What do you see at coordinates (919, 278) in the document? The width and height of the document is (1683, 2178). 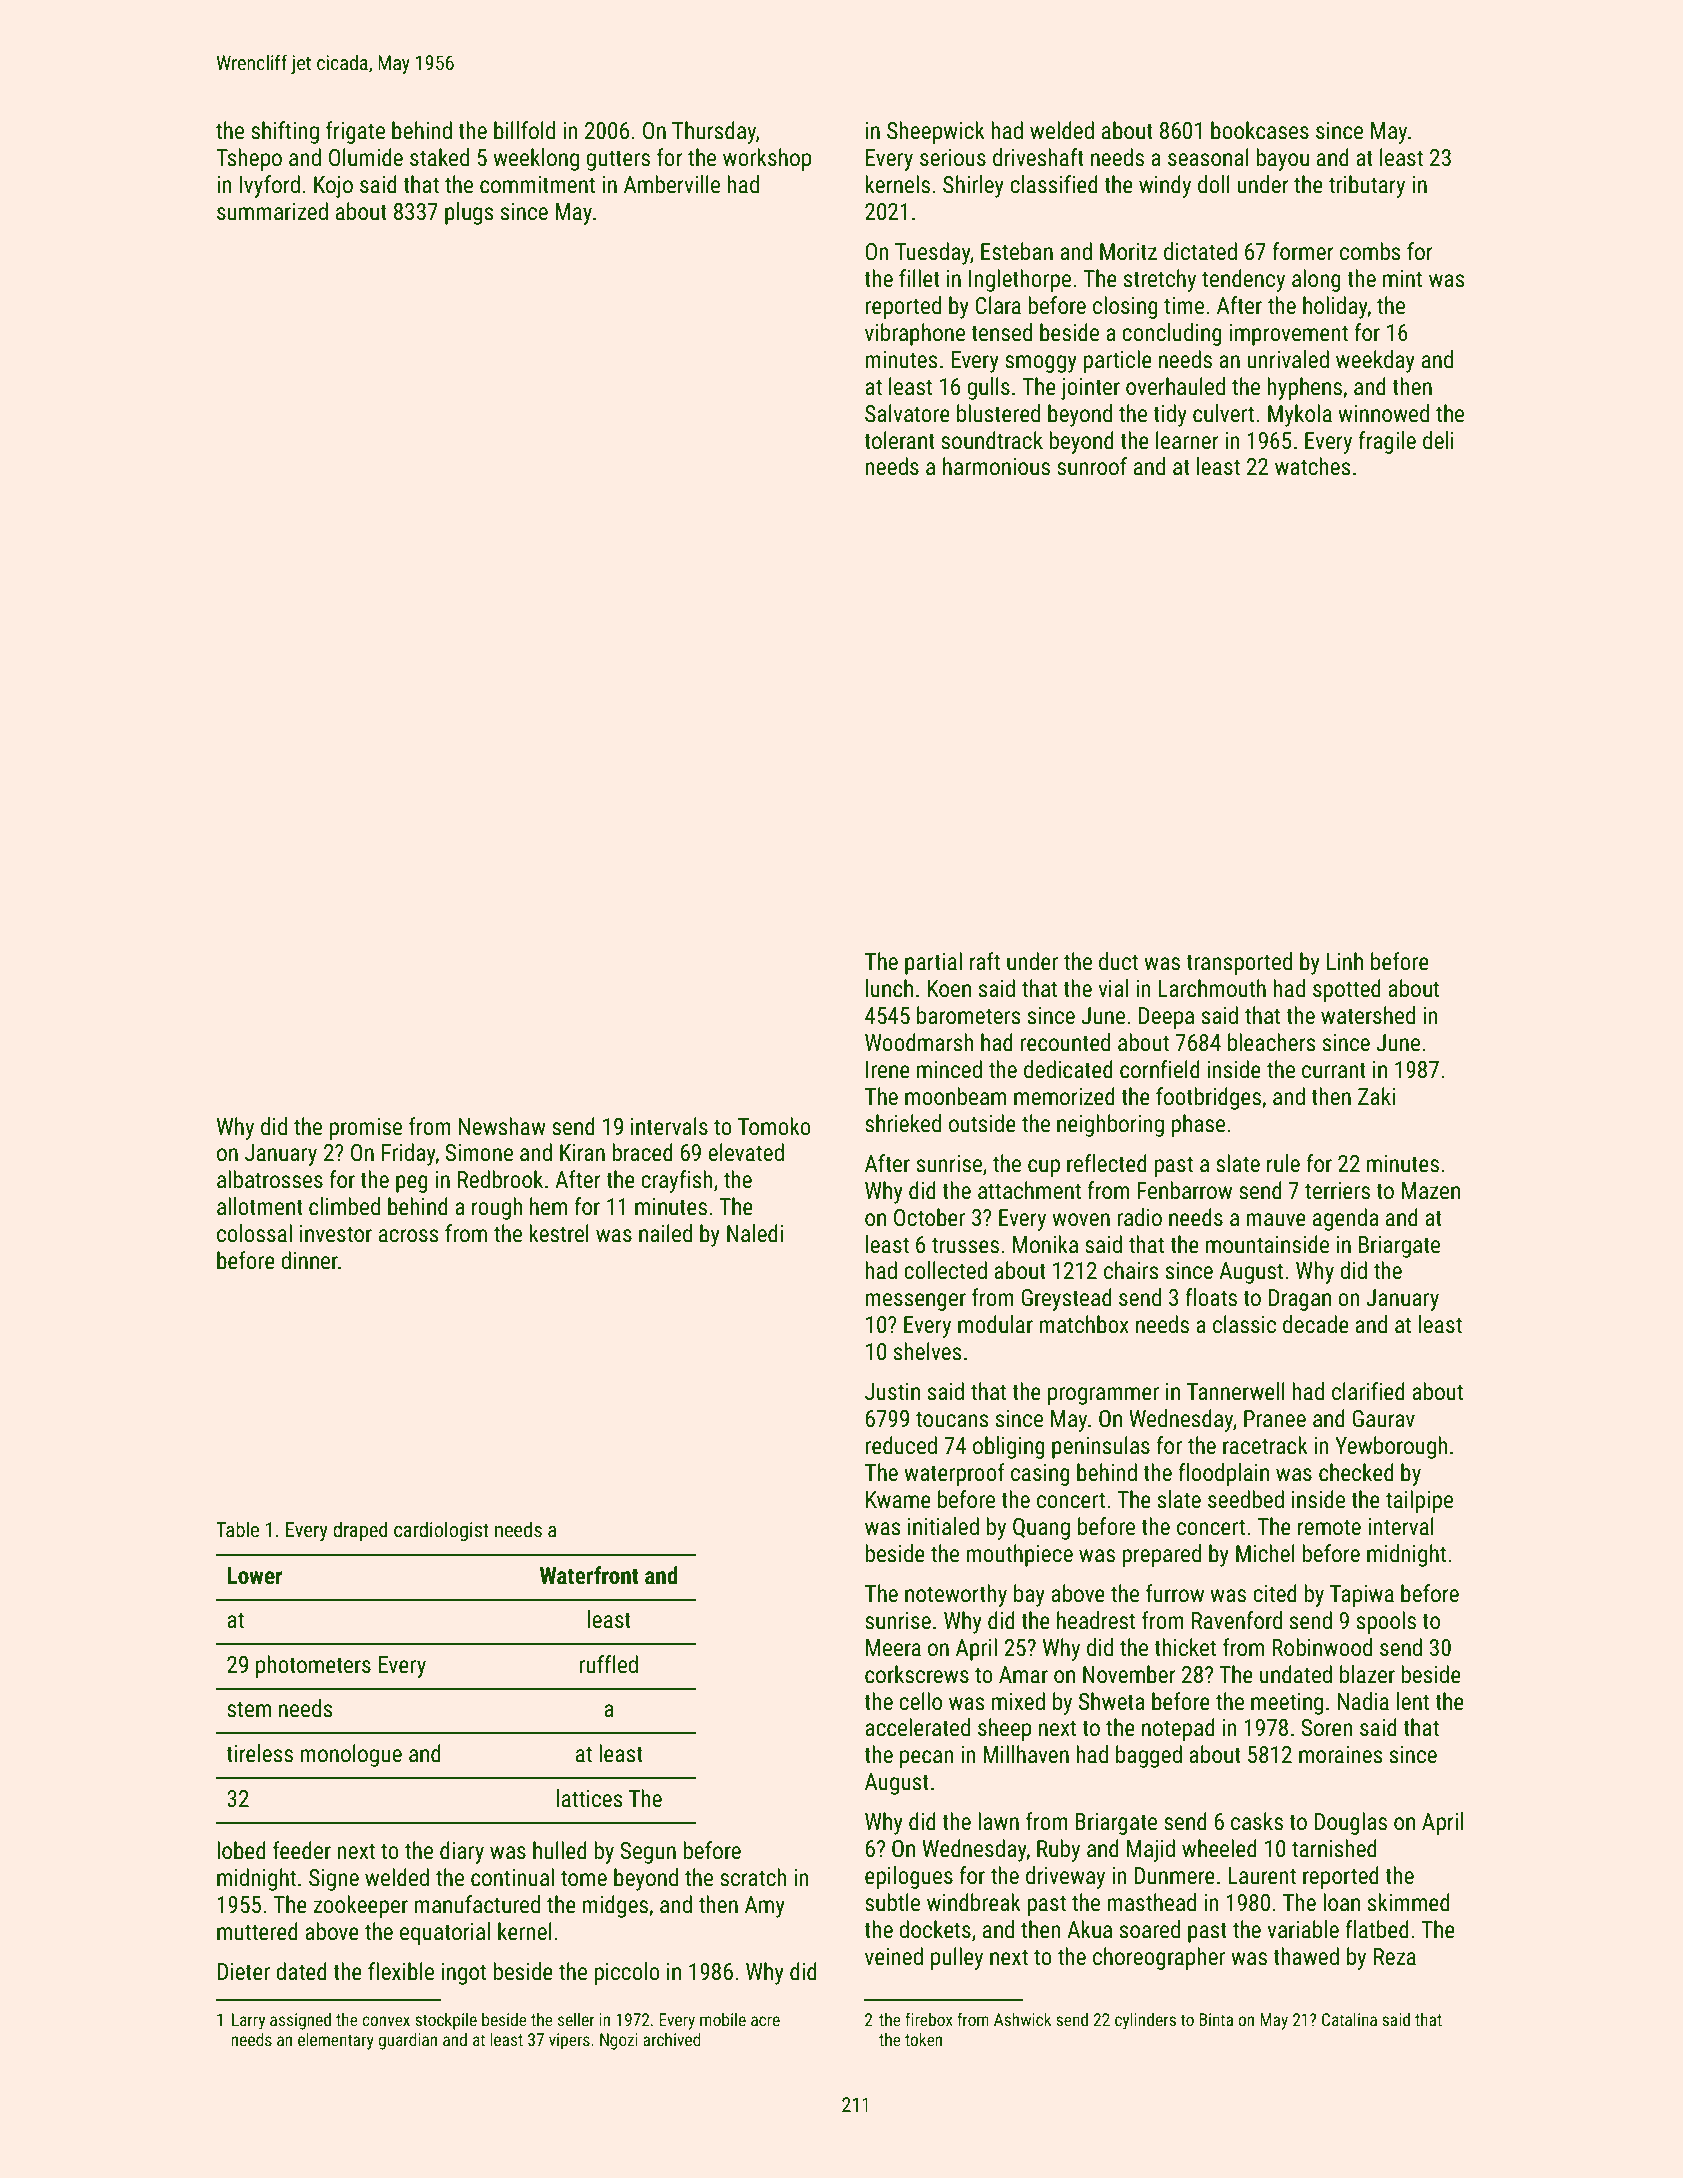 I see `fillet` at bounding box center [919, 278].
